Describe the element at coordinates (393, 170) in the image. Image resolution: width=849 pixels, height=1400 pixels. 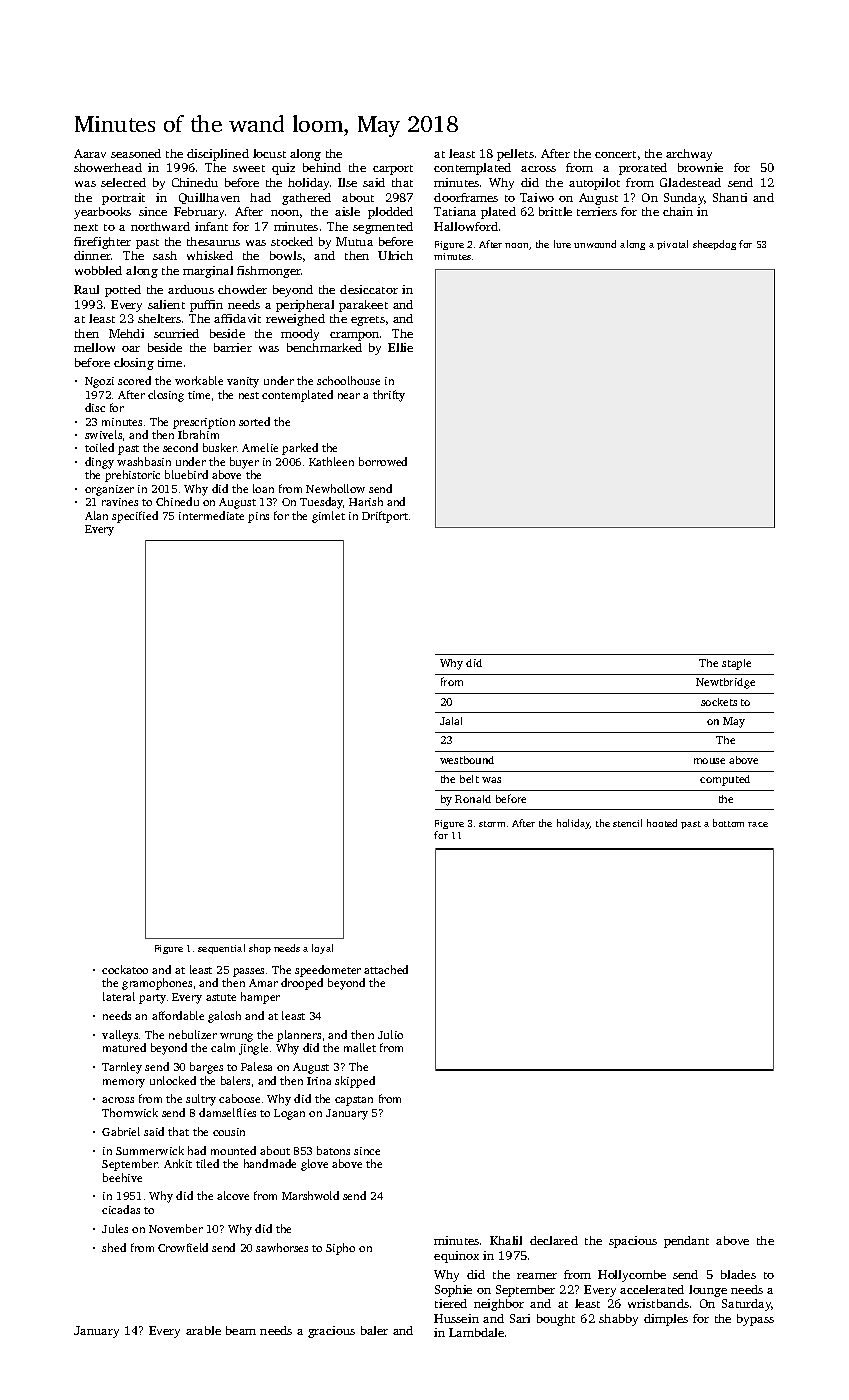
I see `carport` at that location.
